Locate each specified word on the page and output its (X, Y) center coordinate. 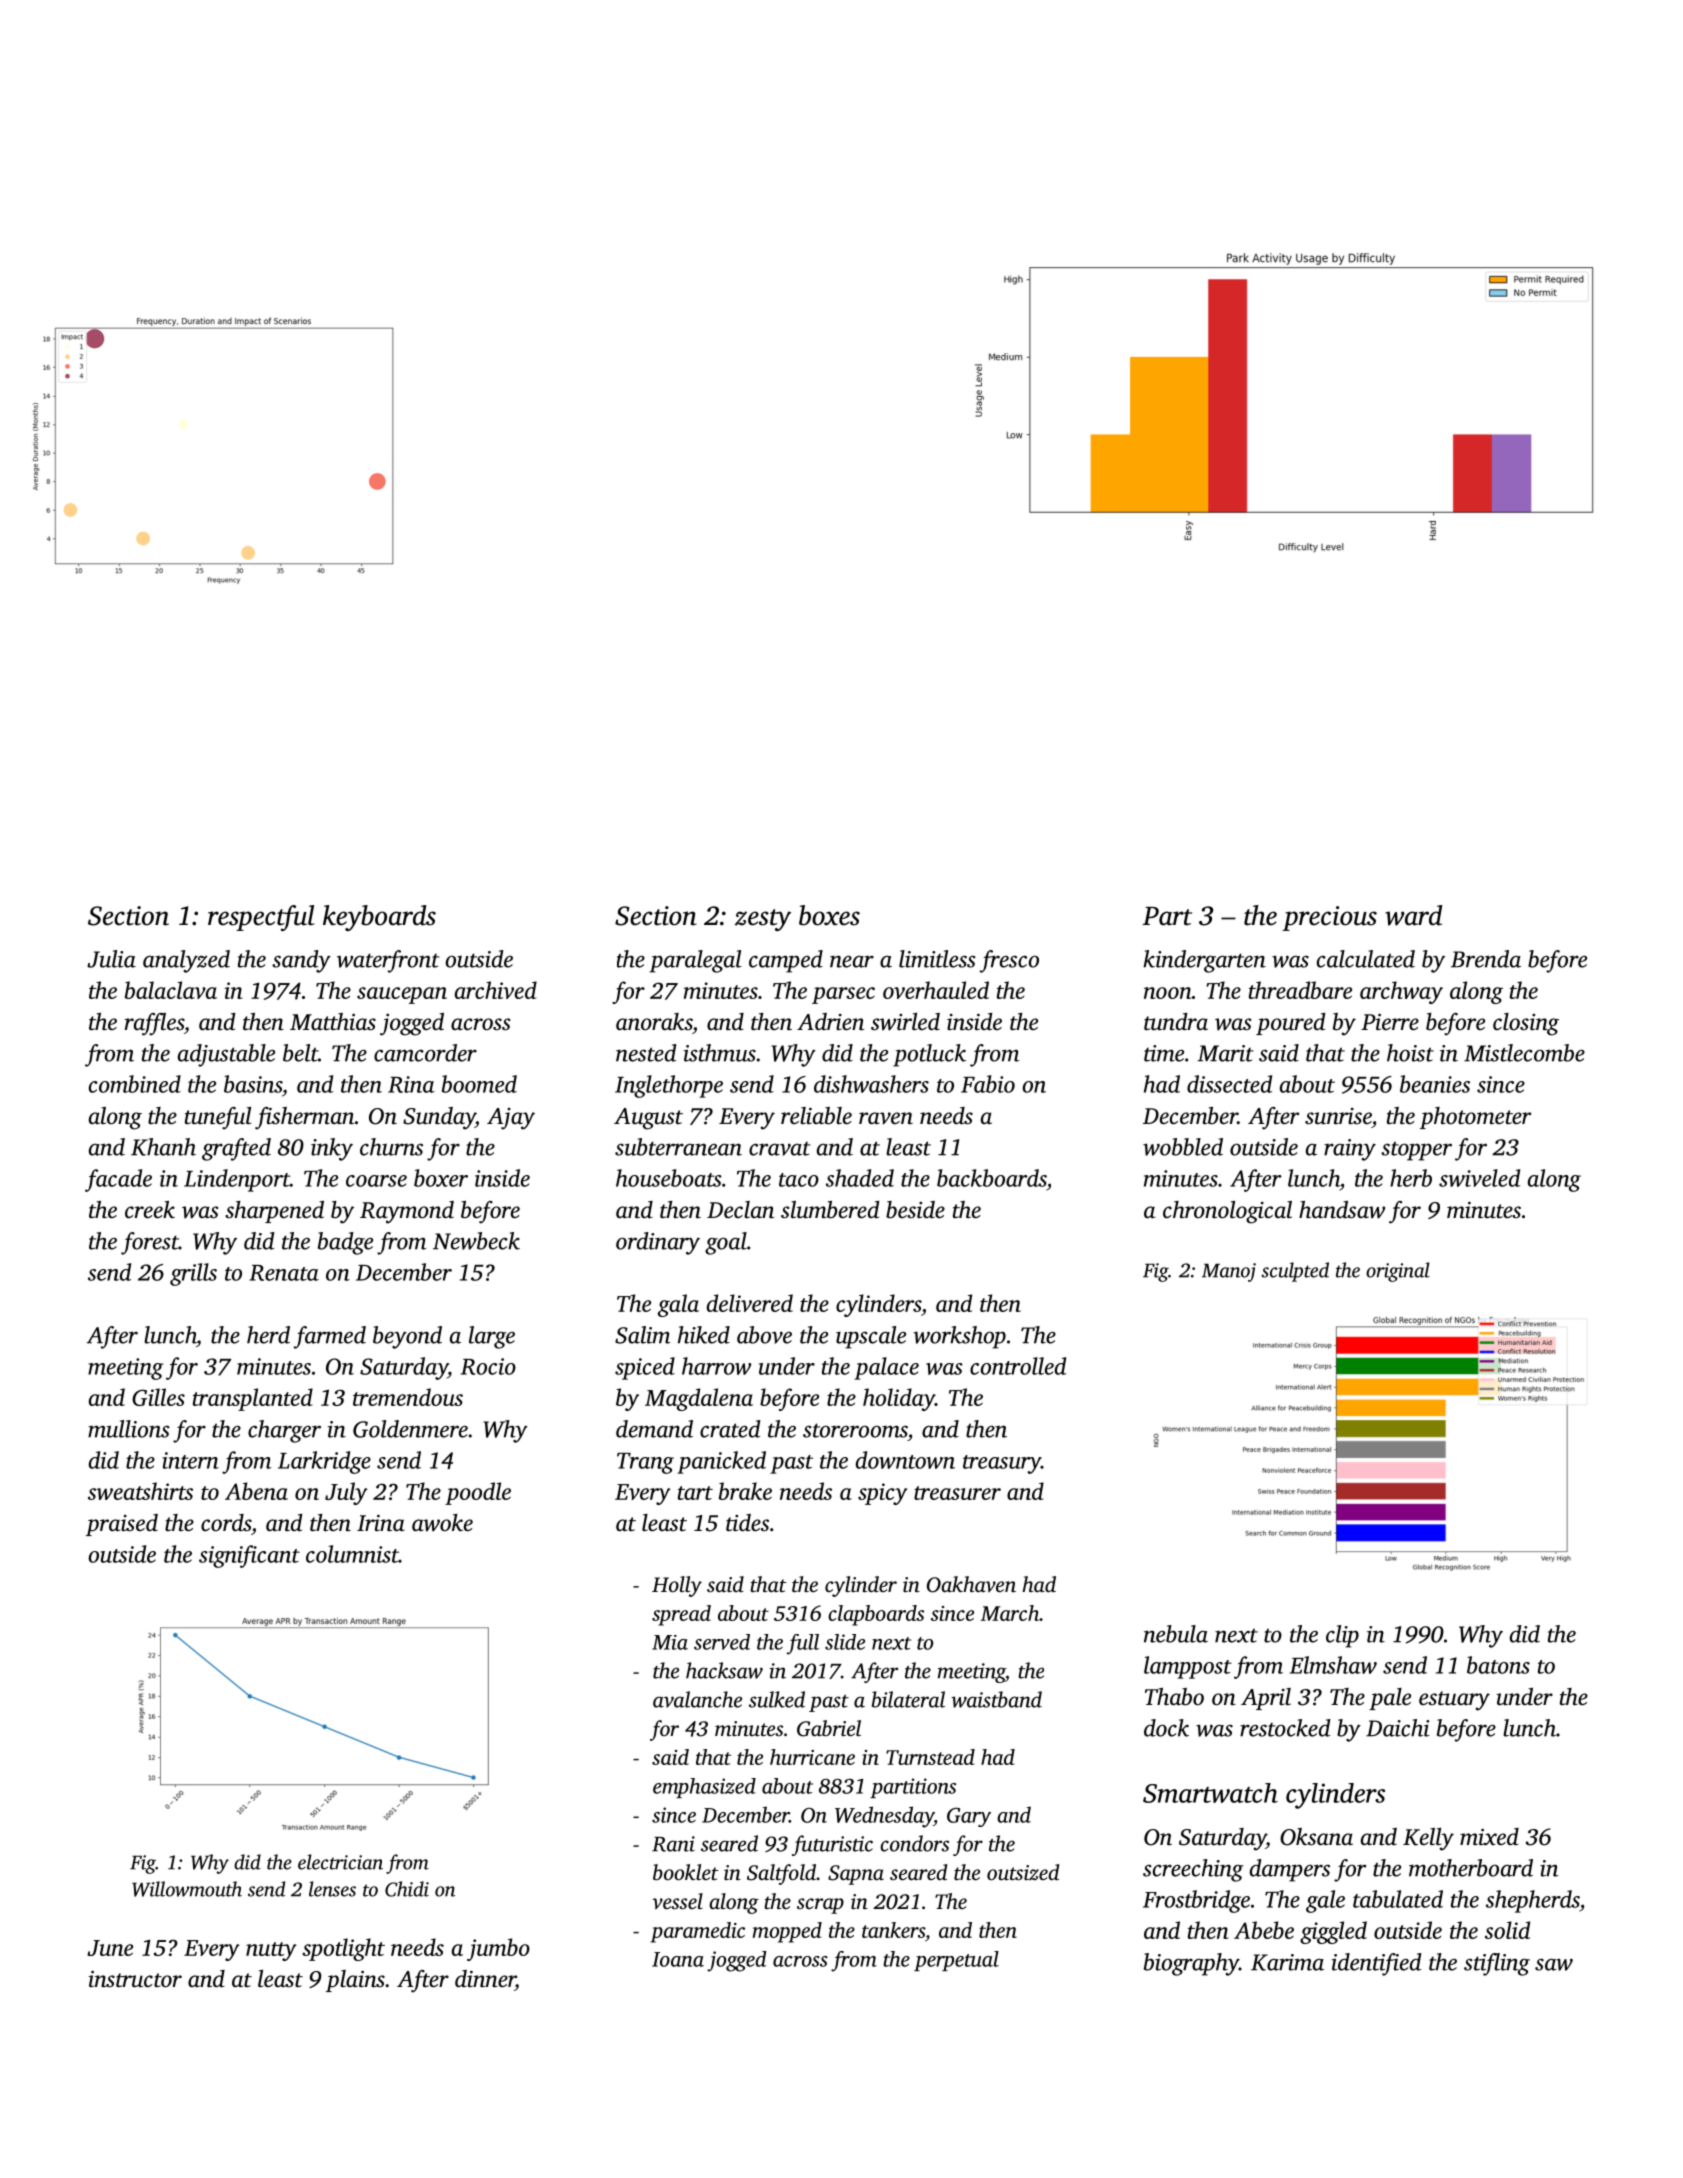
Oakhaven (971, 1584)
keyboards (379, 918)
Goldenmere (410, 1429)
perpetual (956, 1961)
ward (1413, 915)
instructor (135, 1979)
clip (1342, 1636)
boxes (829, 915)
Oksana (1316, 1837)
